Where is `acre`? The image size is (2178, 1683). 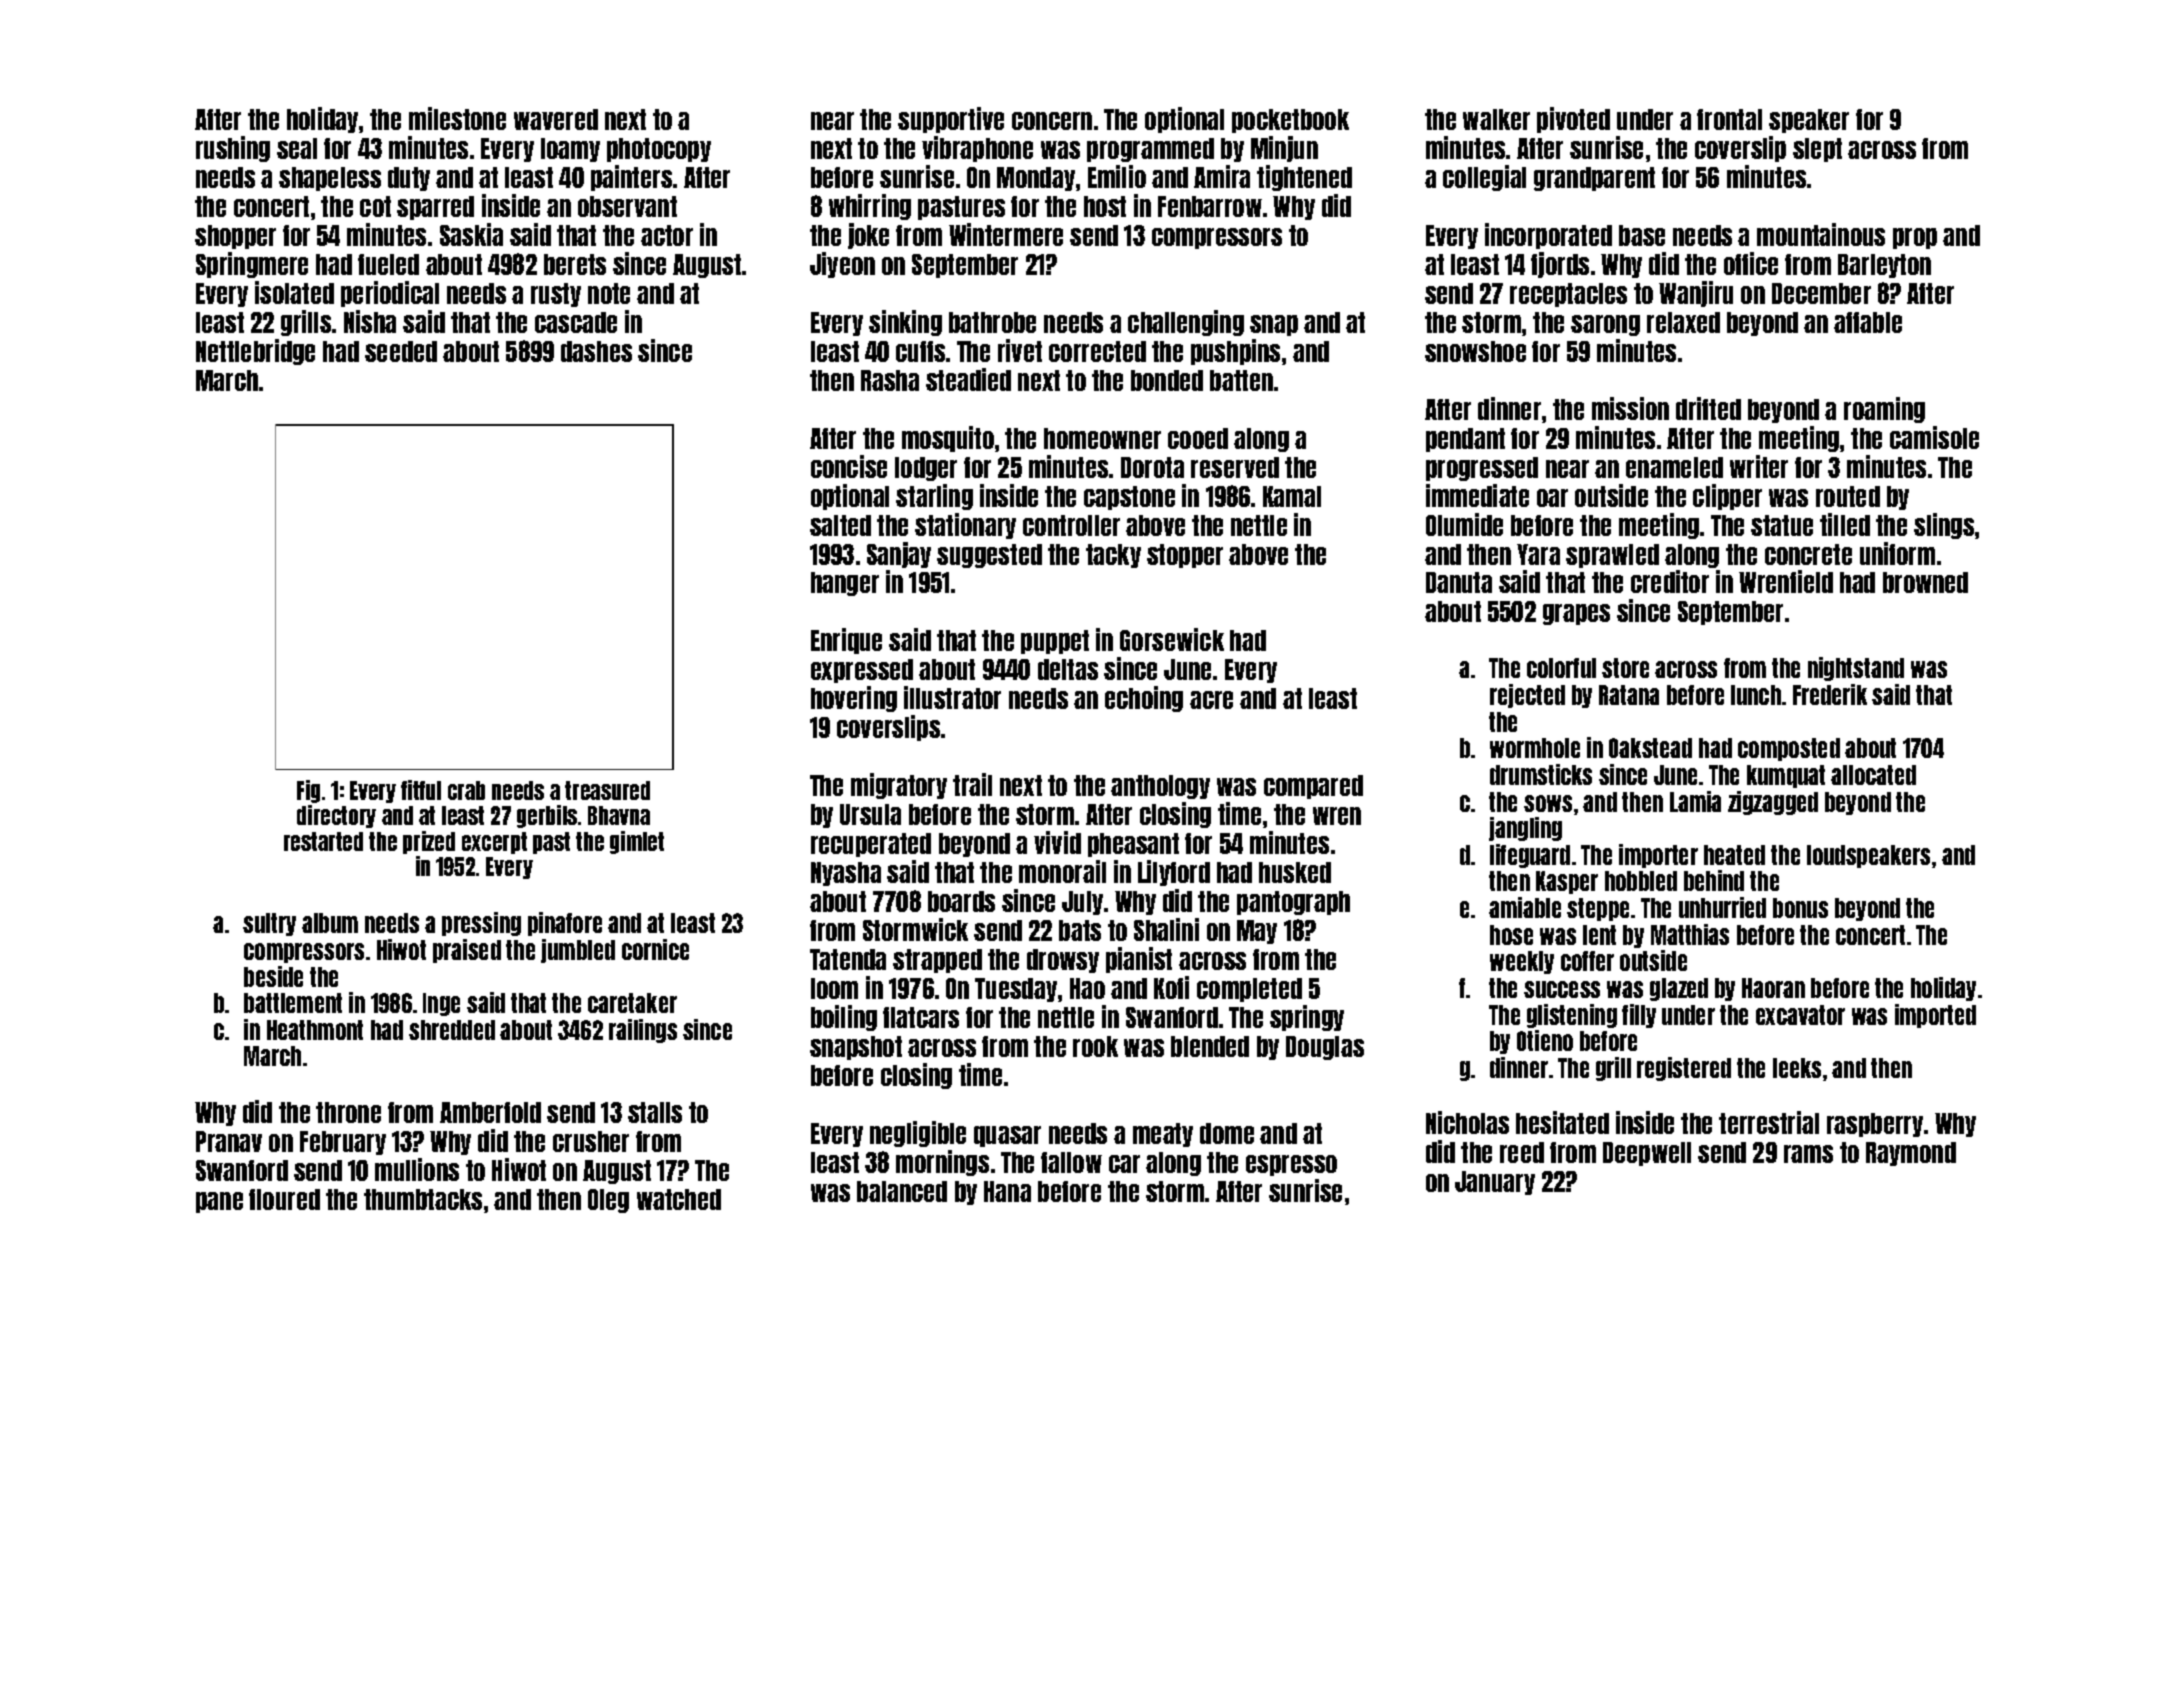 acre is located at coordinates (1211, 700).
